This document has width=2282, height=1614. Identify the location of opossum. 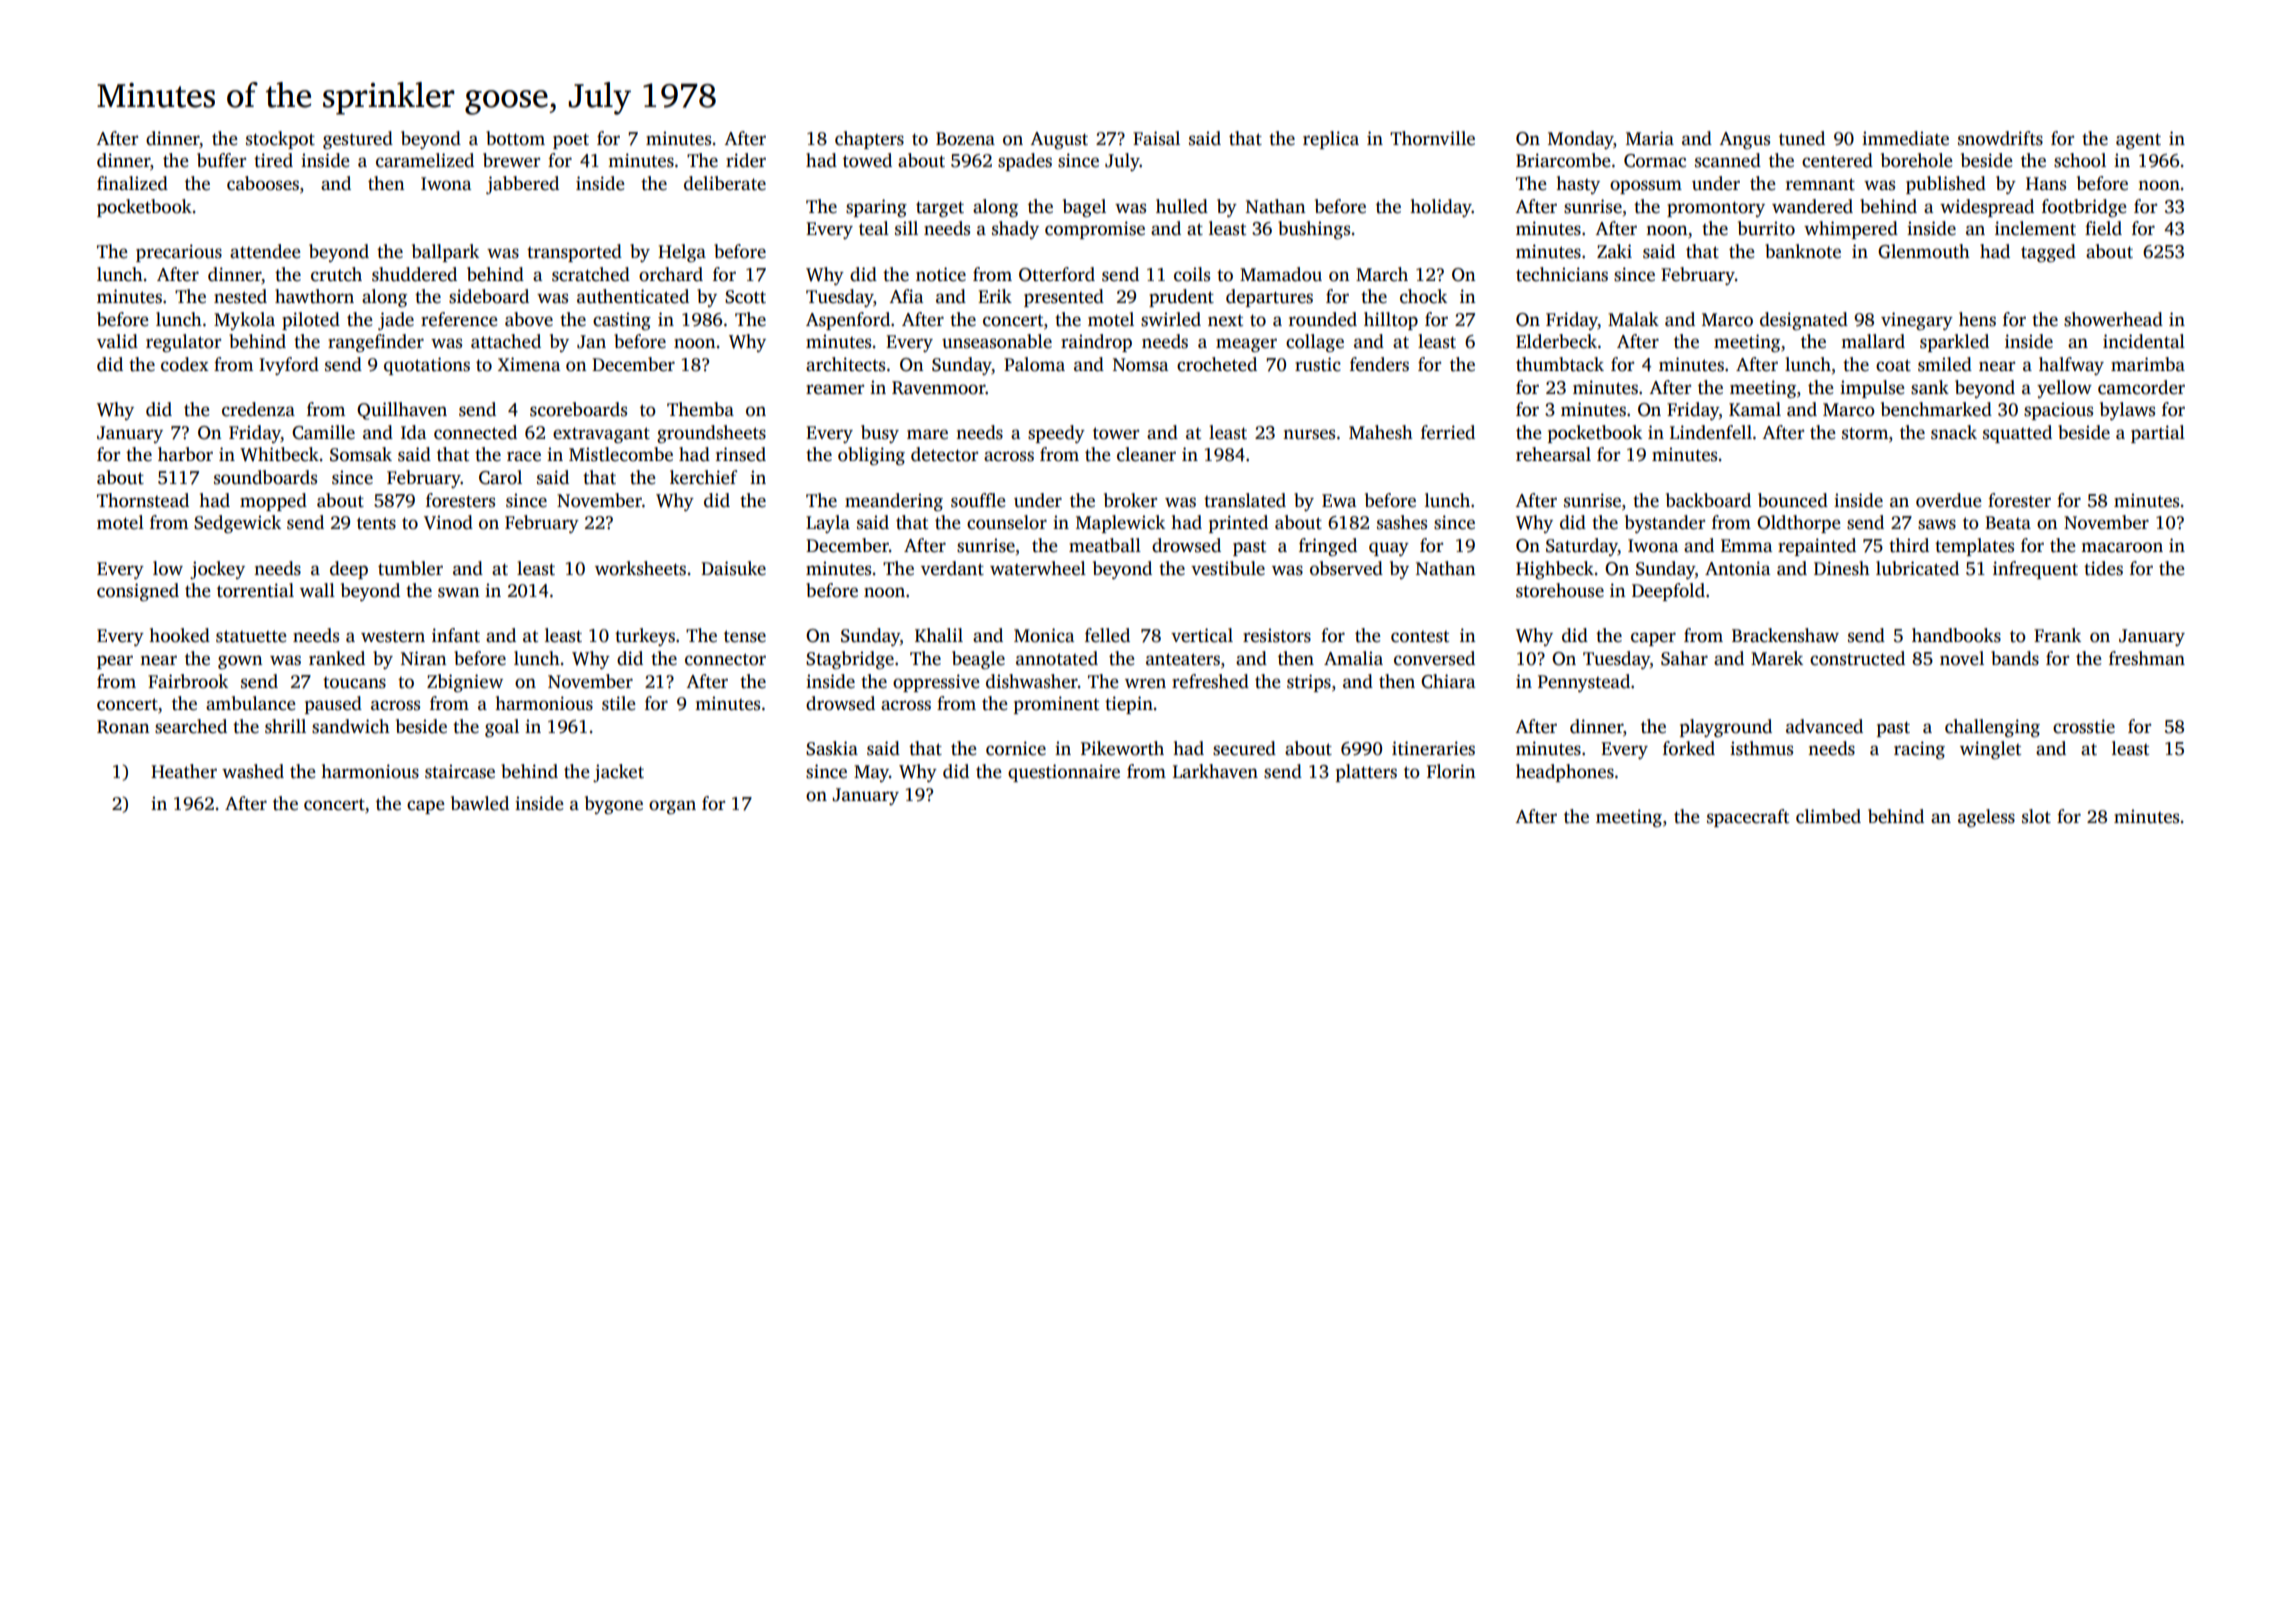
(1646, 187).
